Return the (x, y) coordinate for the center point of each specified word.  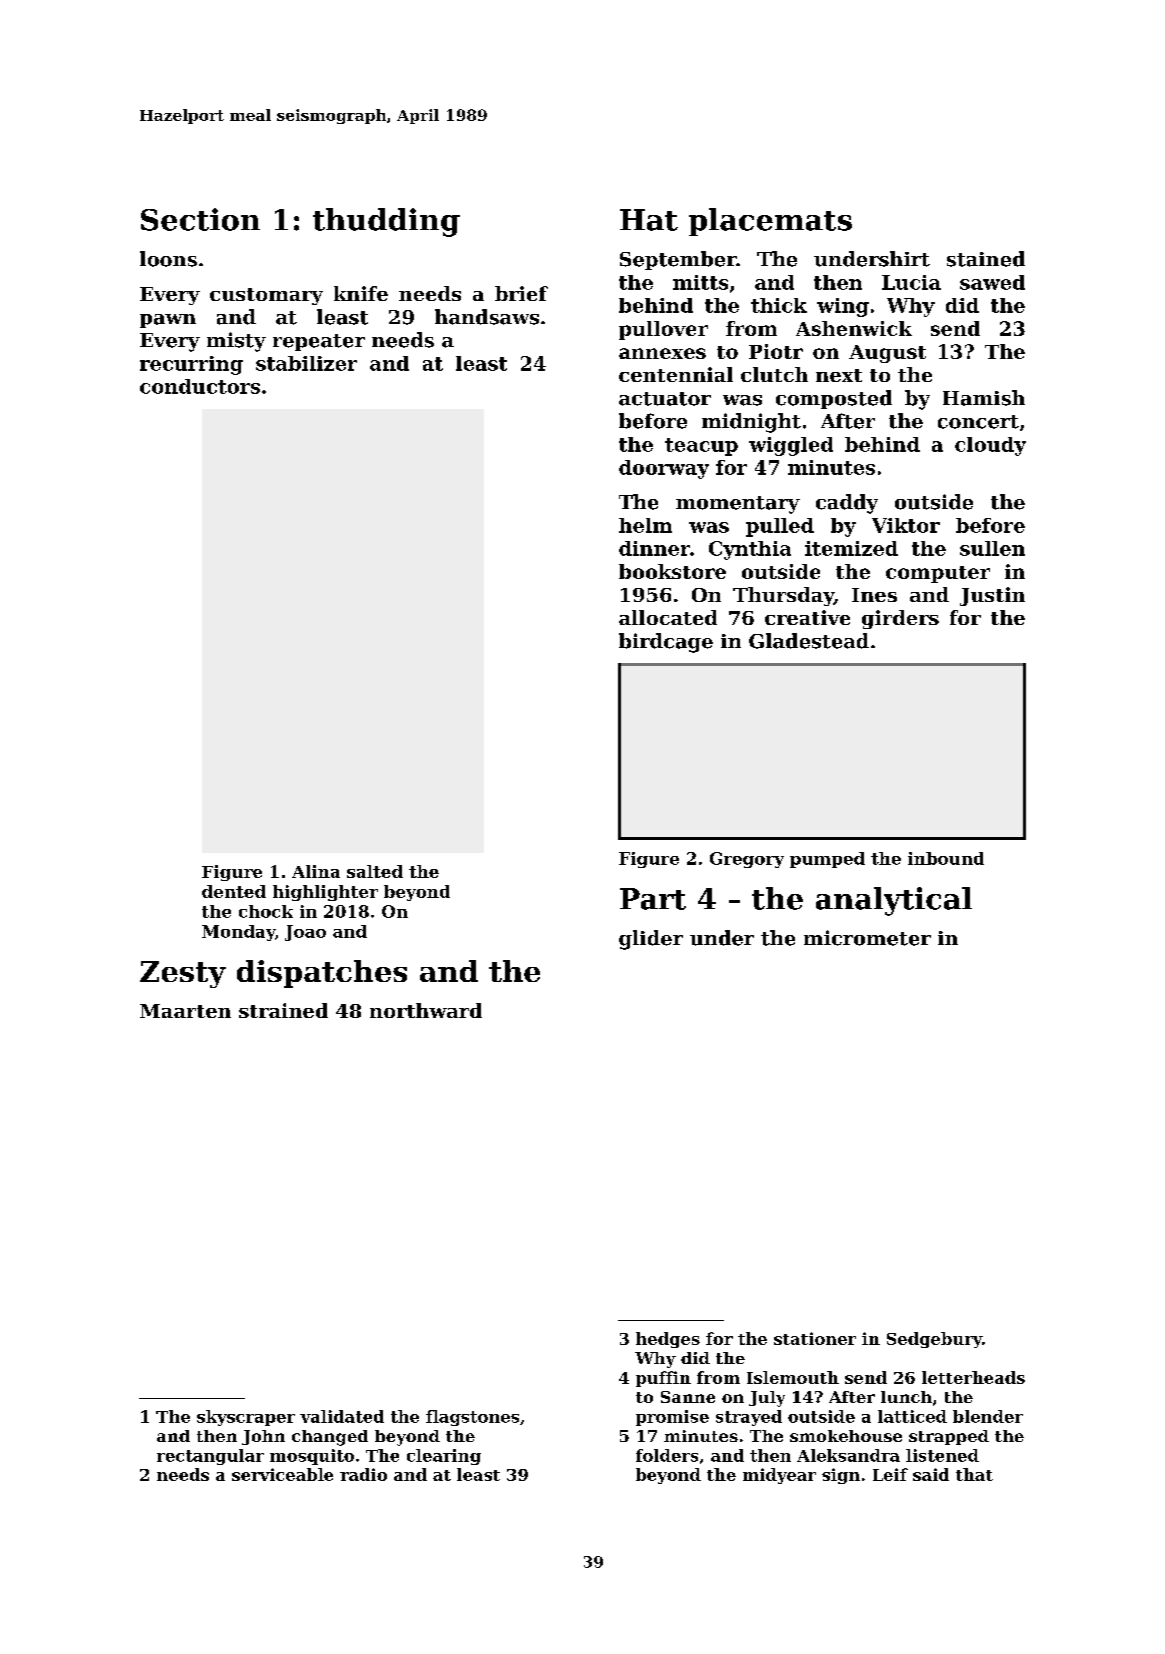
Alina (316, 871)
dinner (654, 548)
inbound (946, 858)
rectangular (210, 1457)
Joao (305, 933)
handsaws (487, 317)
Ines (874, 595)
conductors (200, 386)
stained (986, 259)
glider (651, 940)
